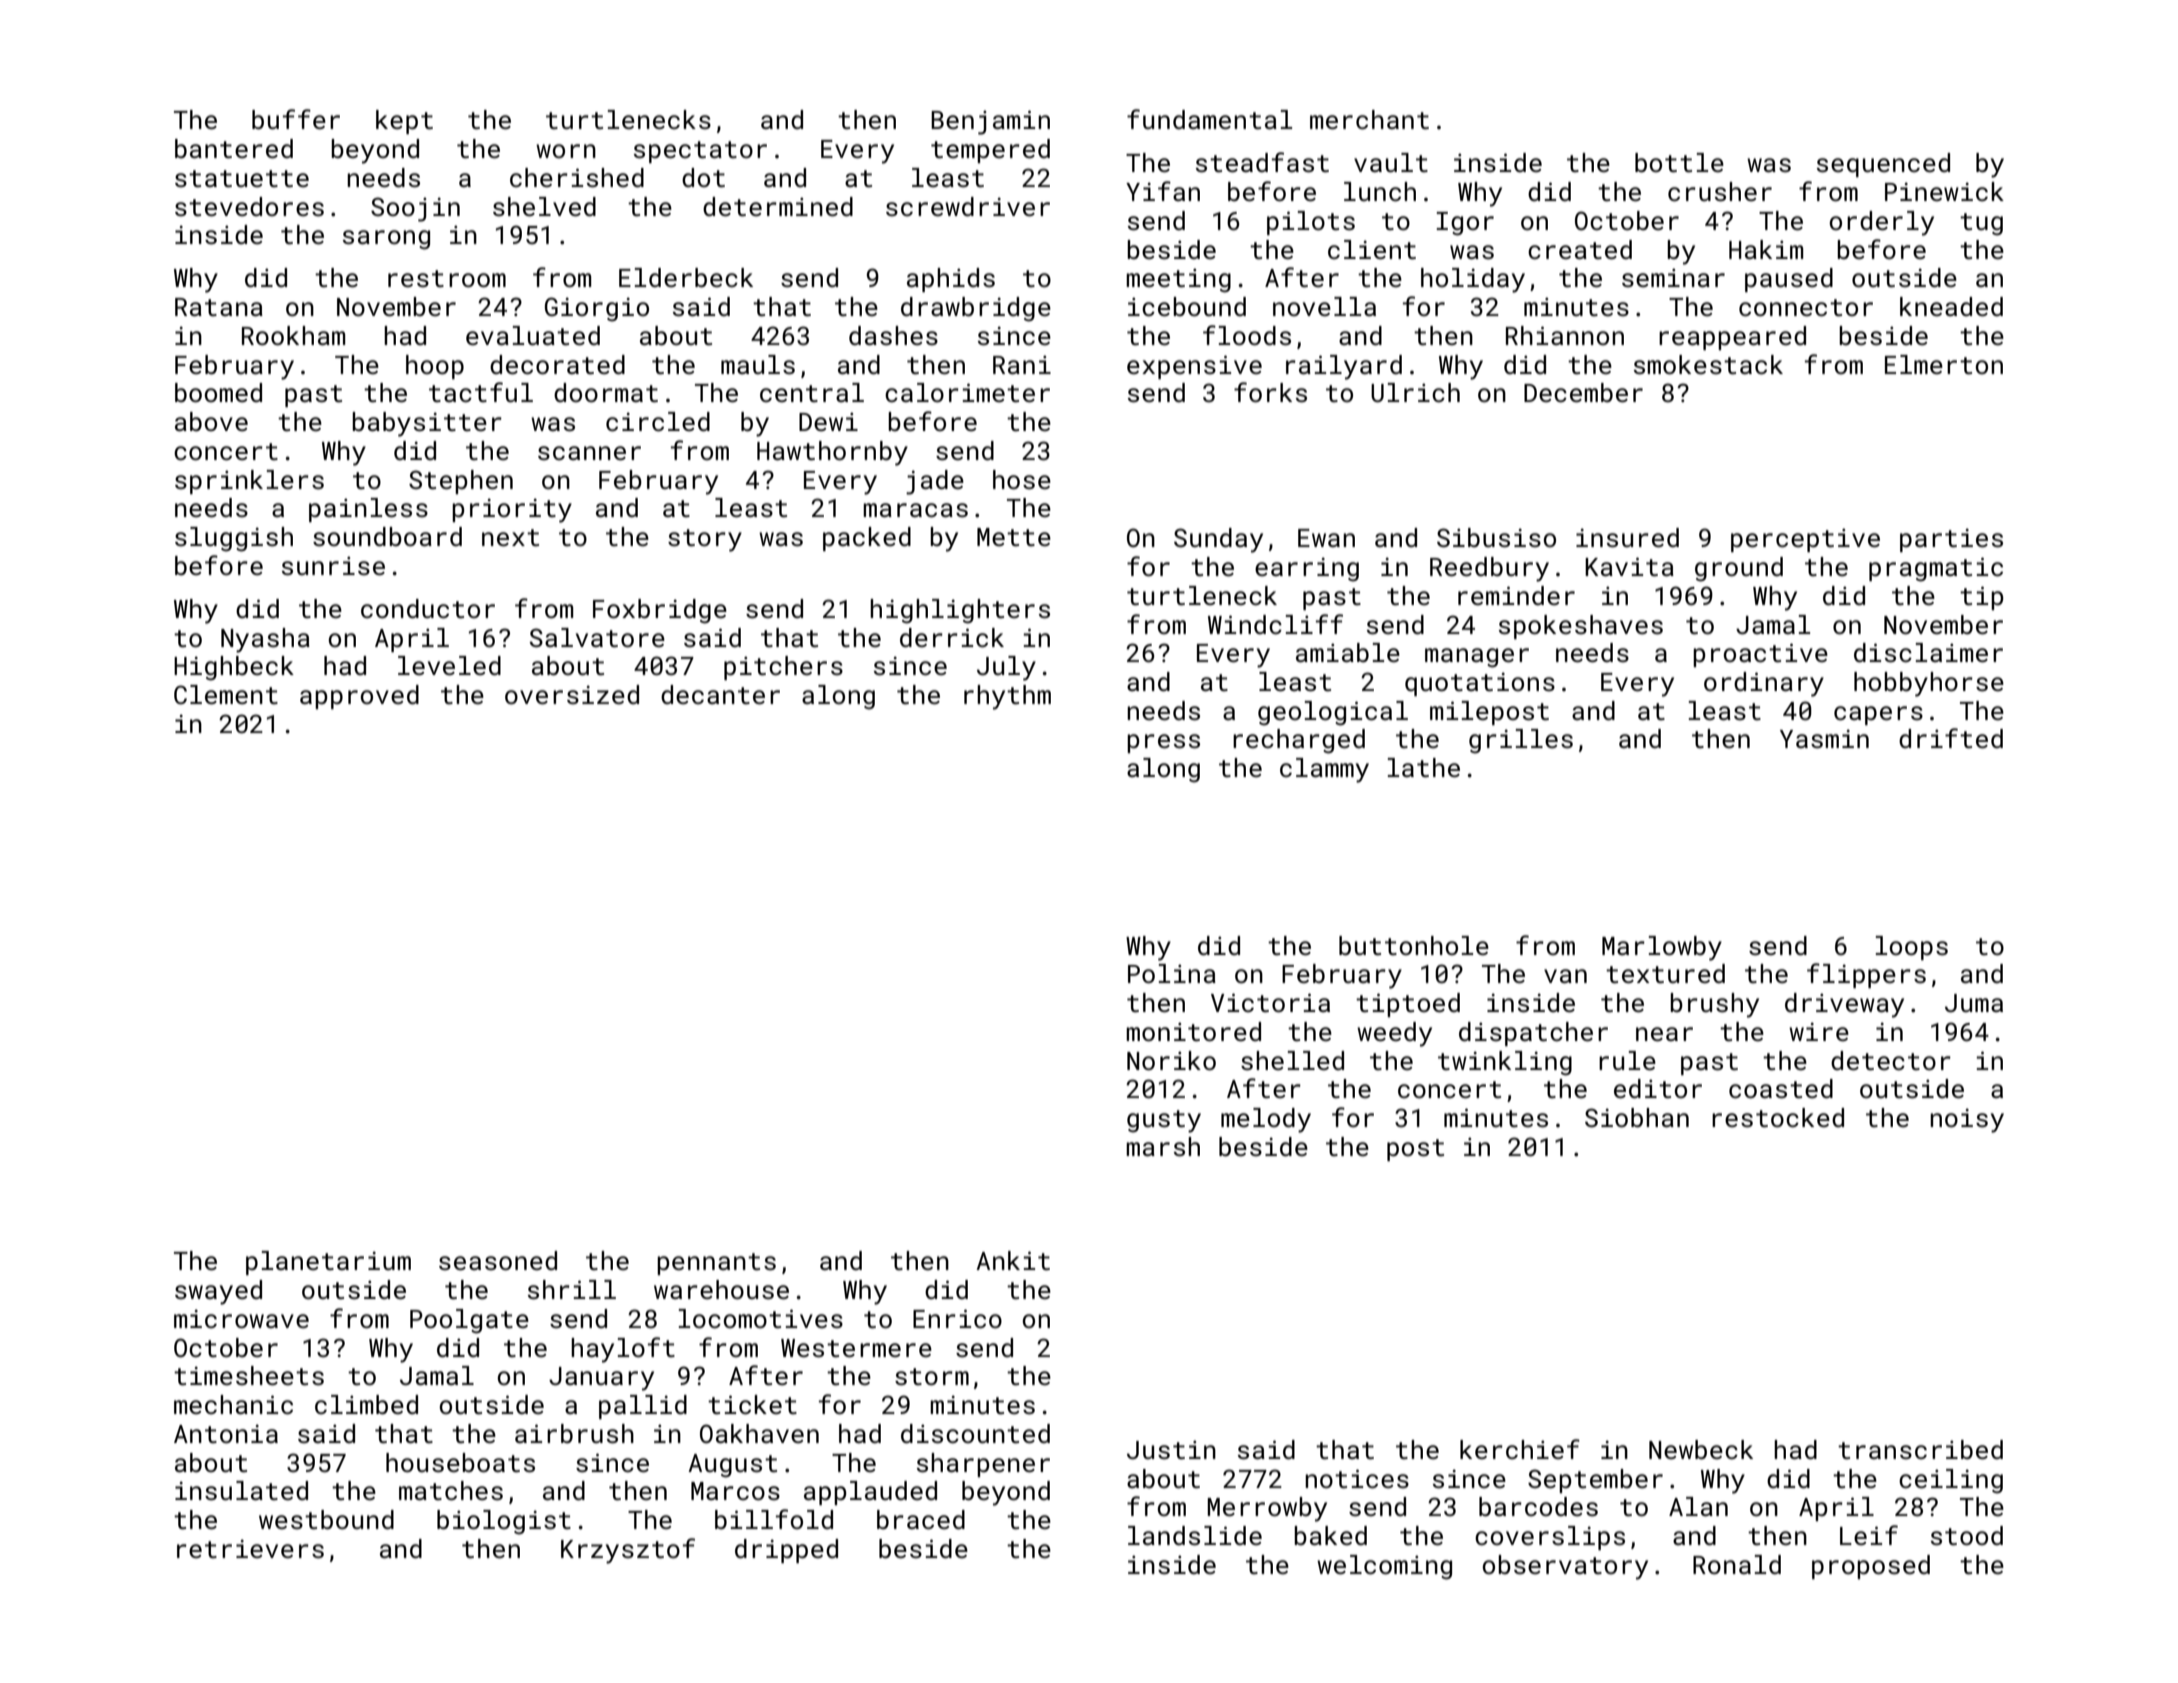  I want to click on steadfast, so click(1262, 162).
